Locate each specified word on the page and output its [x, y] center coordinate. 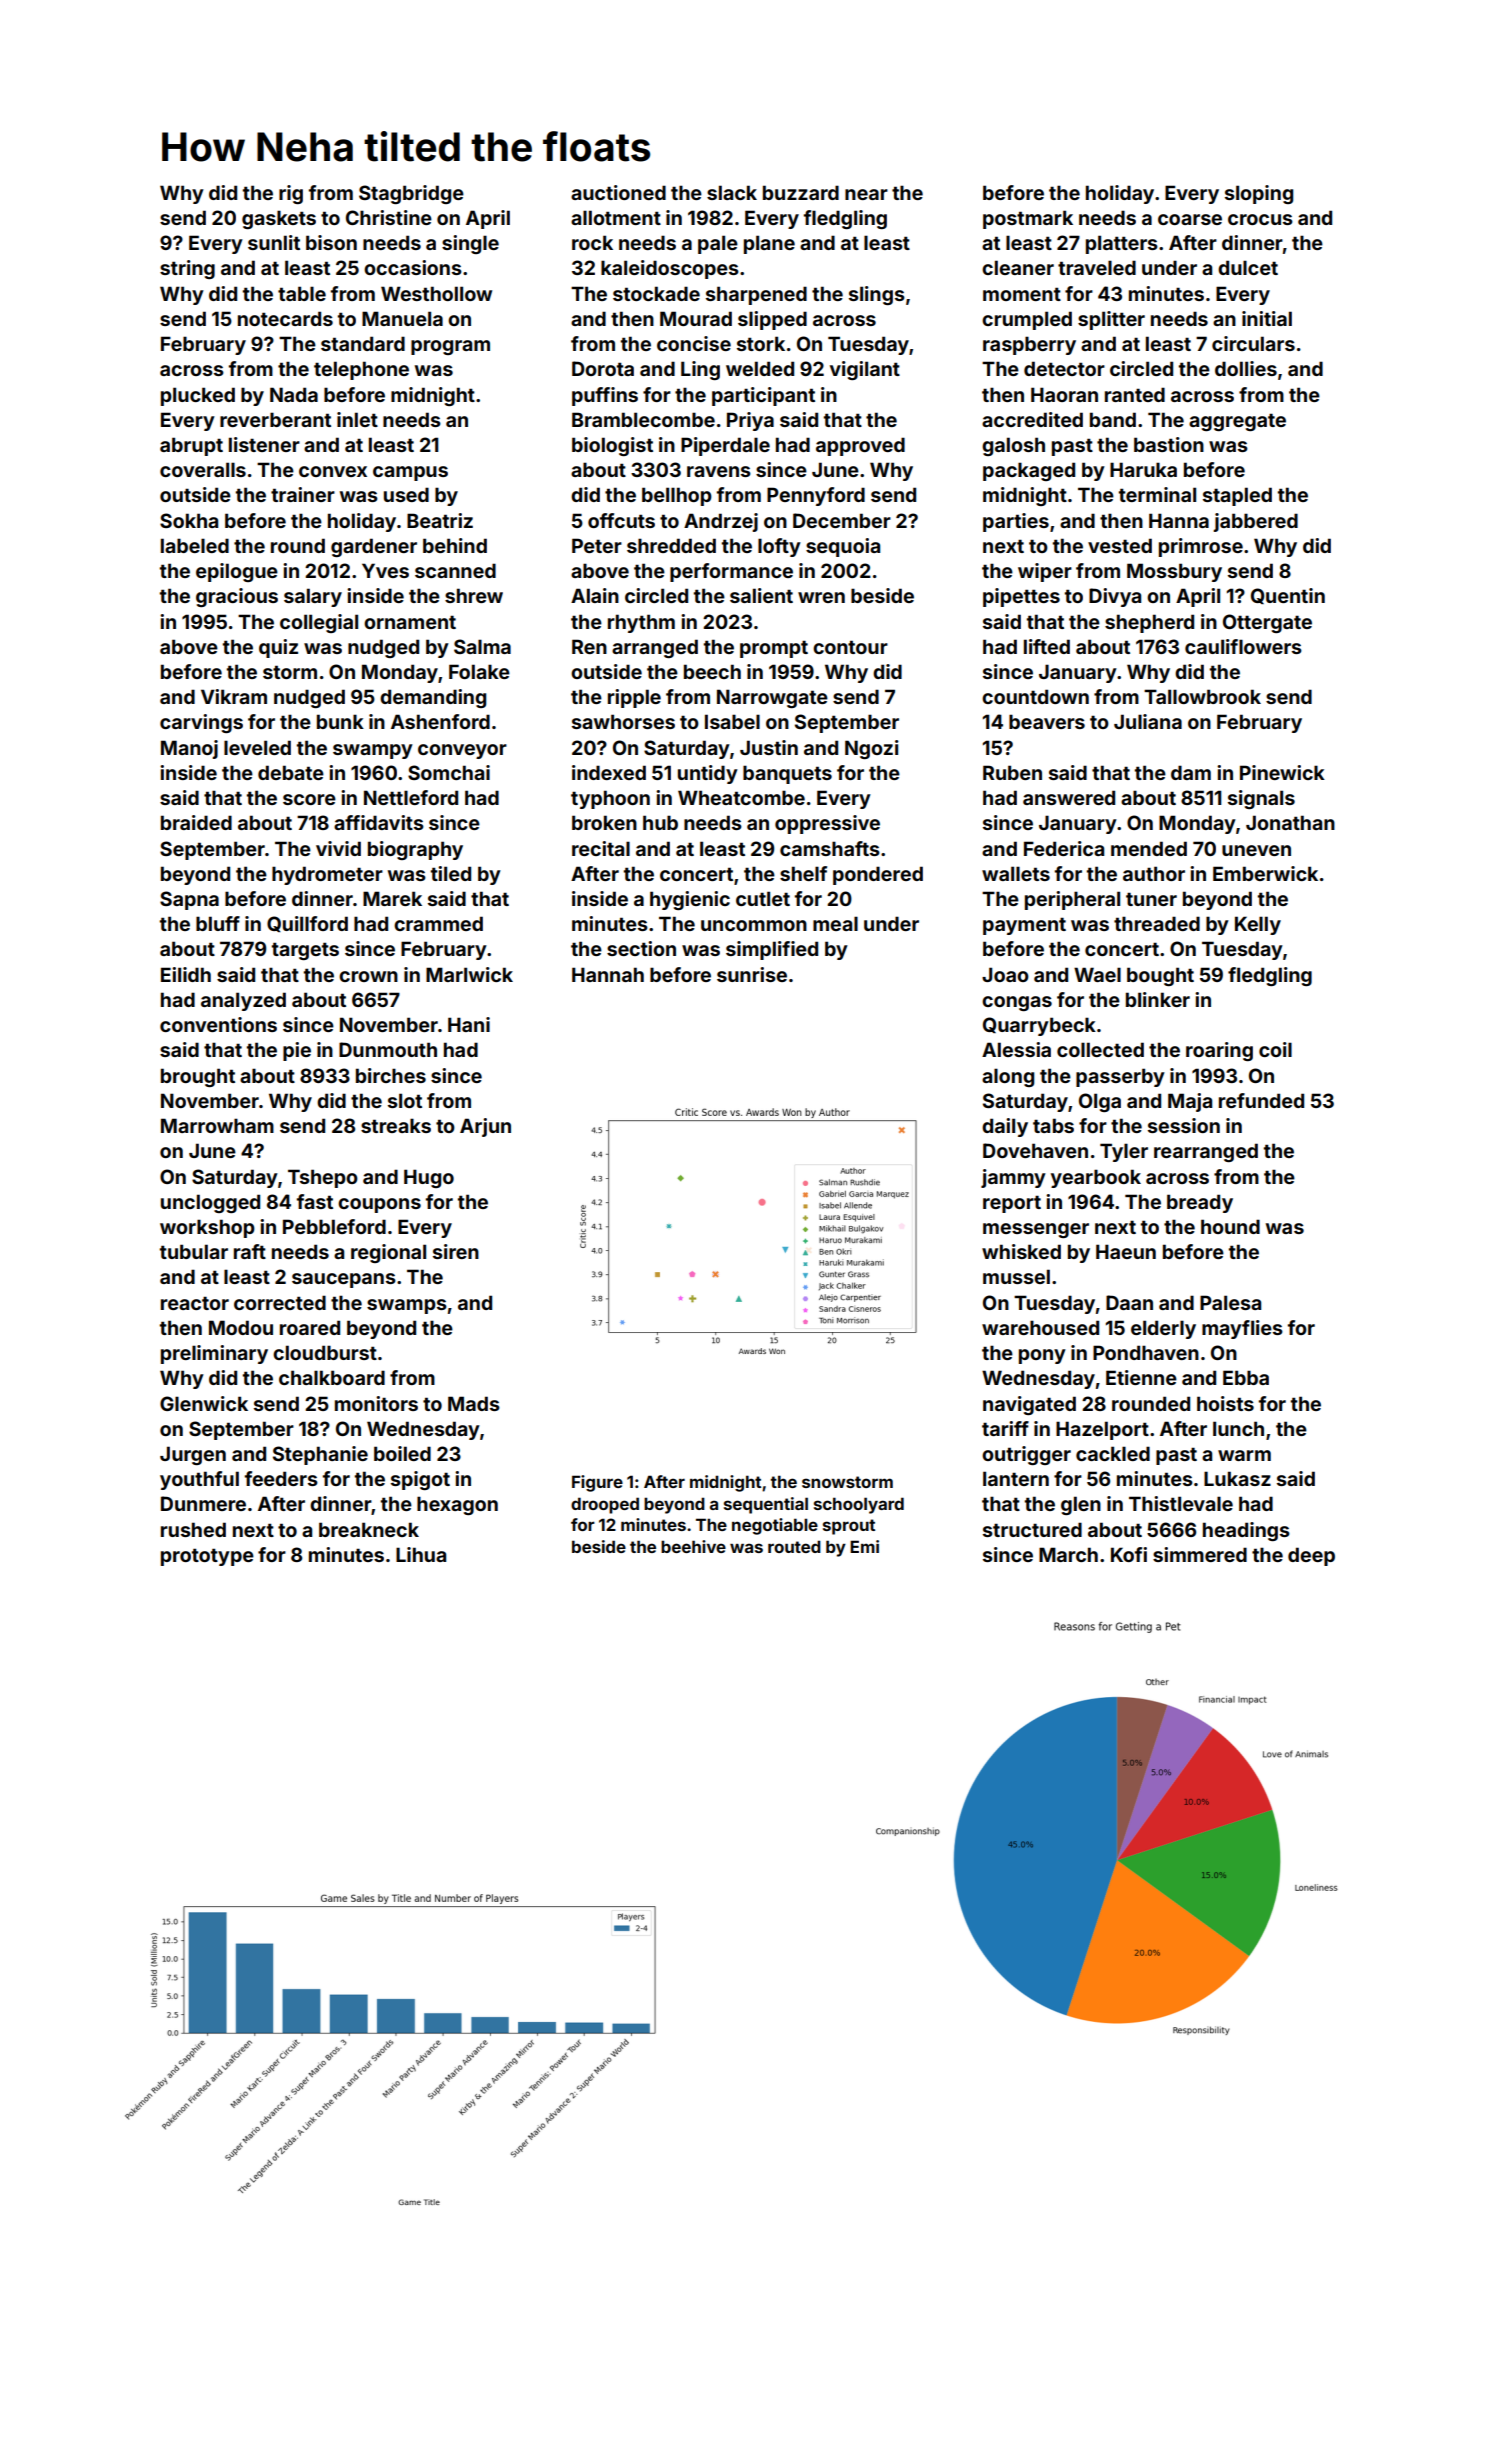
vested [1120, 545]
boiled [402, 1453]
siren [456, 1251]
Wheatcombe [741, 797]
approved [860, 446]
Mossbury [1174, 572]
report [1012, 1204]
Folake [479, 671]
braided [196, 822]
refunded [1261, 1100]
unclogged [210, 1203]
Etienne [1141, 1377]
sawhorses [623, 721]
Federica [1064, 848]
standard [363, 343]
